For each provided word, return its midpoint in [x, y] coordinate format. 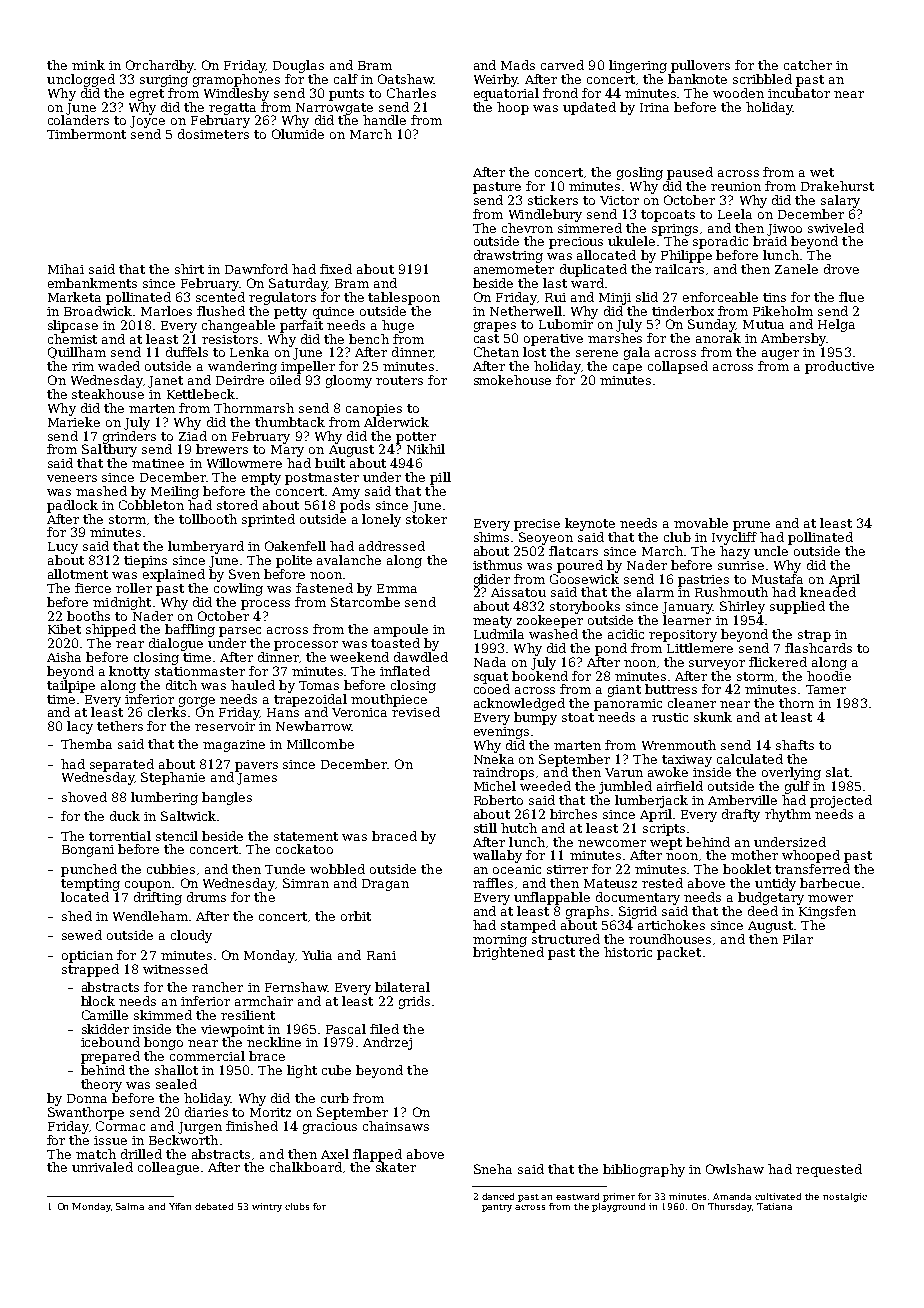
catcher [808, 65]
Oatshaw [406, 79]
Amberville [742, 800]
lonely [381, 520]
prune [751, 526]
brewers [222, 449]
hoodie [829, 676]
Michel [495, 786]
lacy [80, 727]
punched [89, 870]
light [302, 1071]
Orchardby [160, 66]
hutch [519, 828]
